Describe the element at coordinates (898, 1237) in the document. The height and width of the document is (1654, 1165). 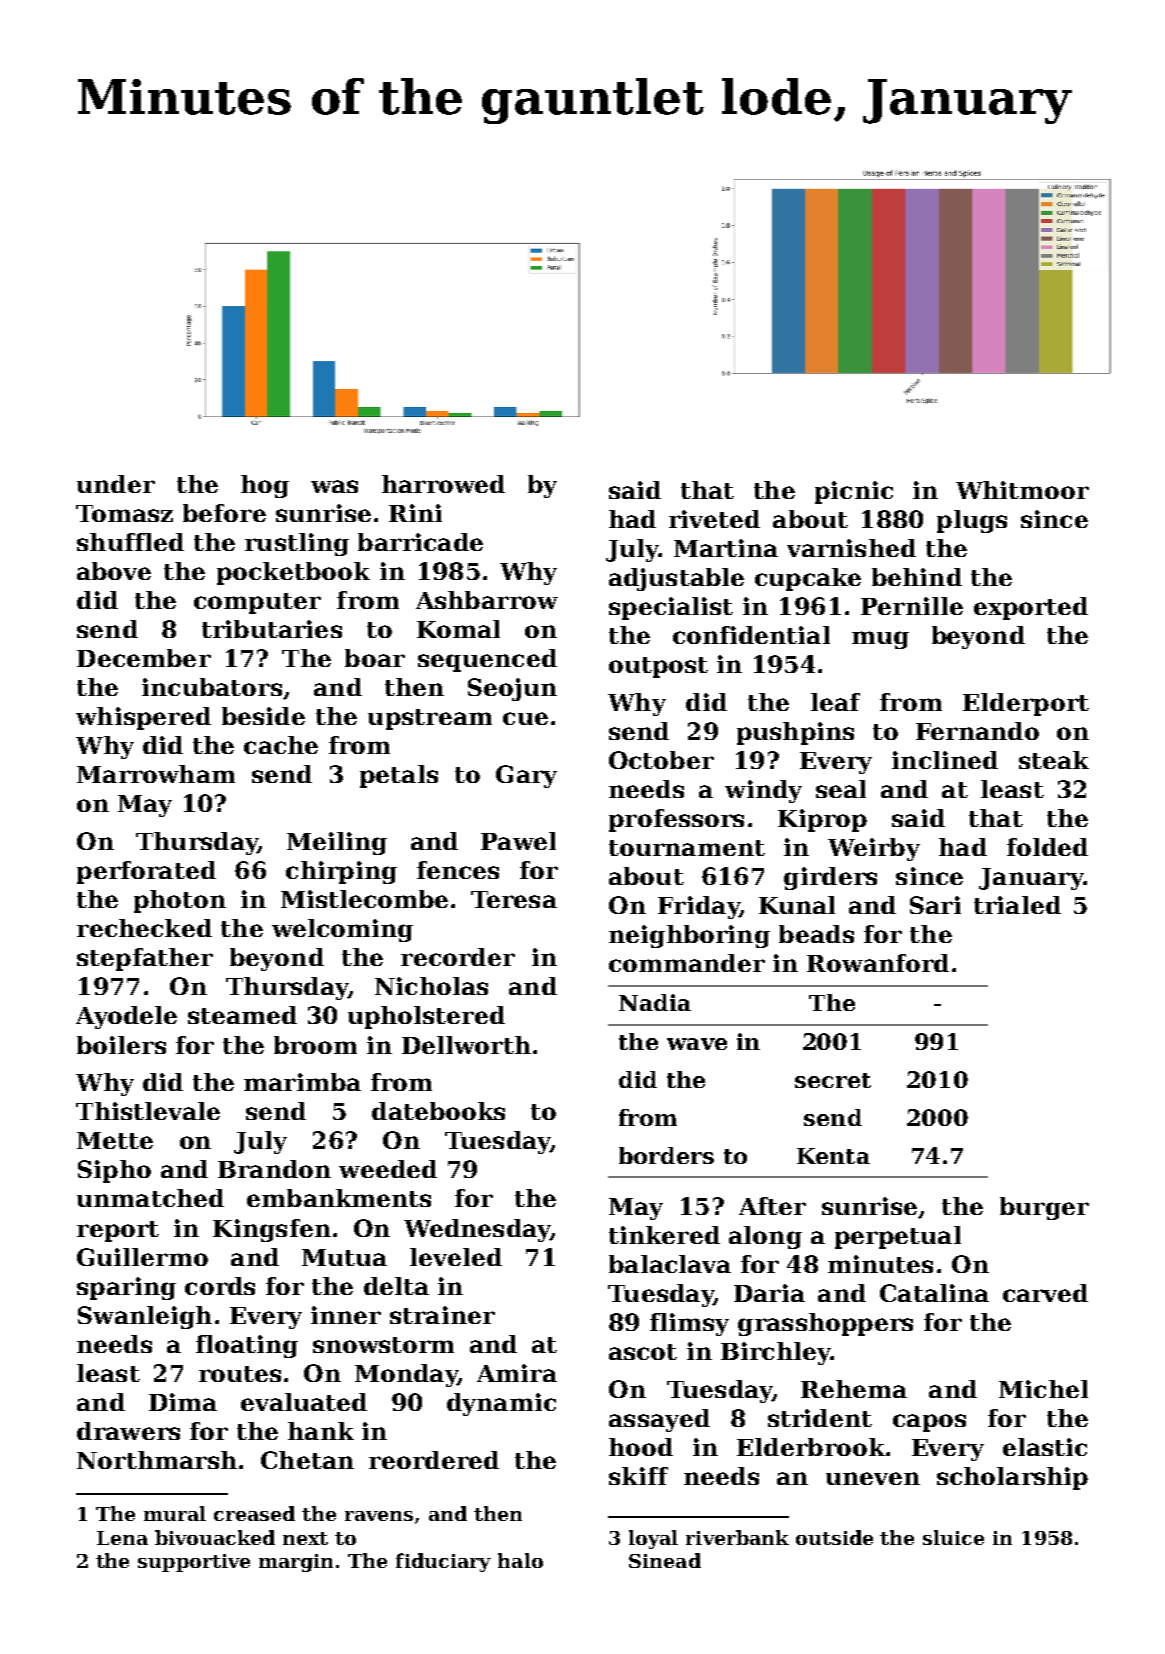
I see `perpetual` at that location.
